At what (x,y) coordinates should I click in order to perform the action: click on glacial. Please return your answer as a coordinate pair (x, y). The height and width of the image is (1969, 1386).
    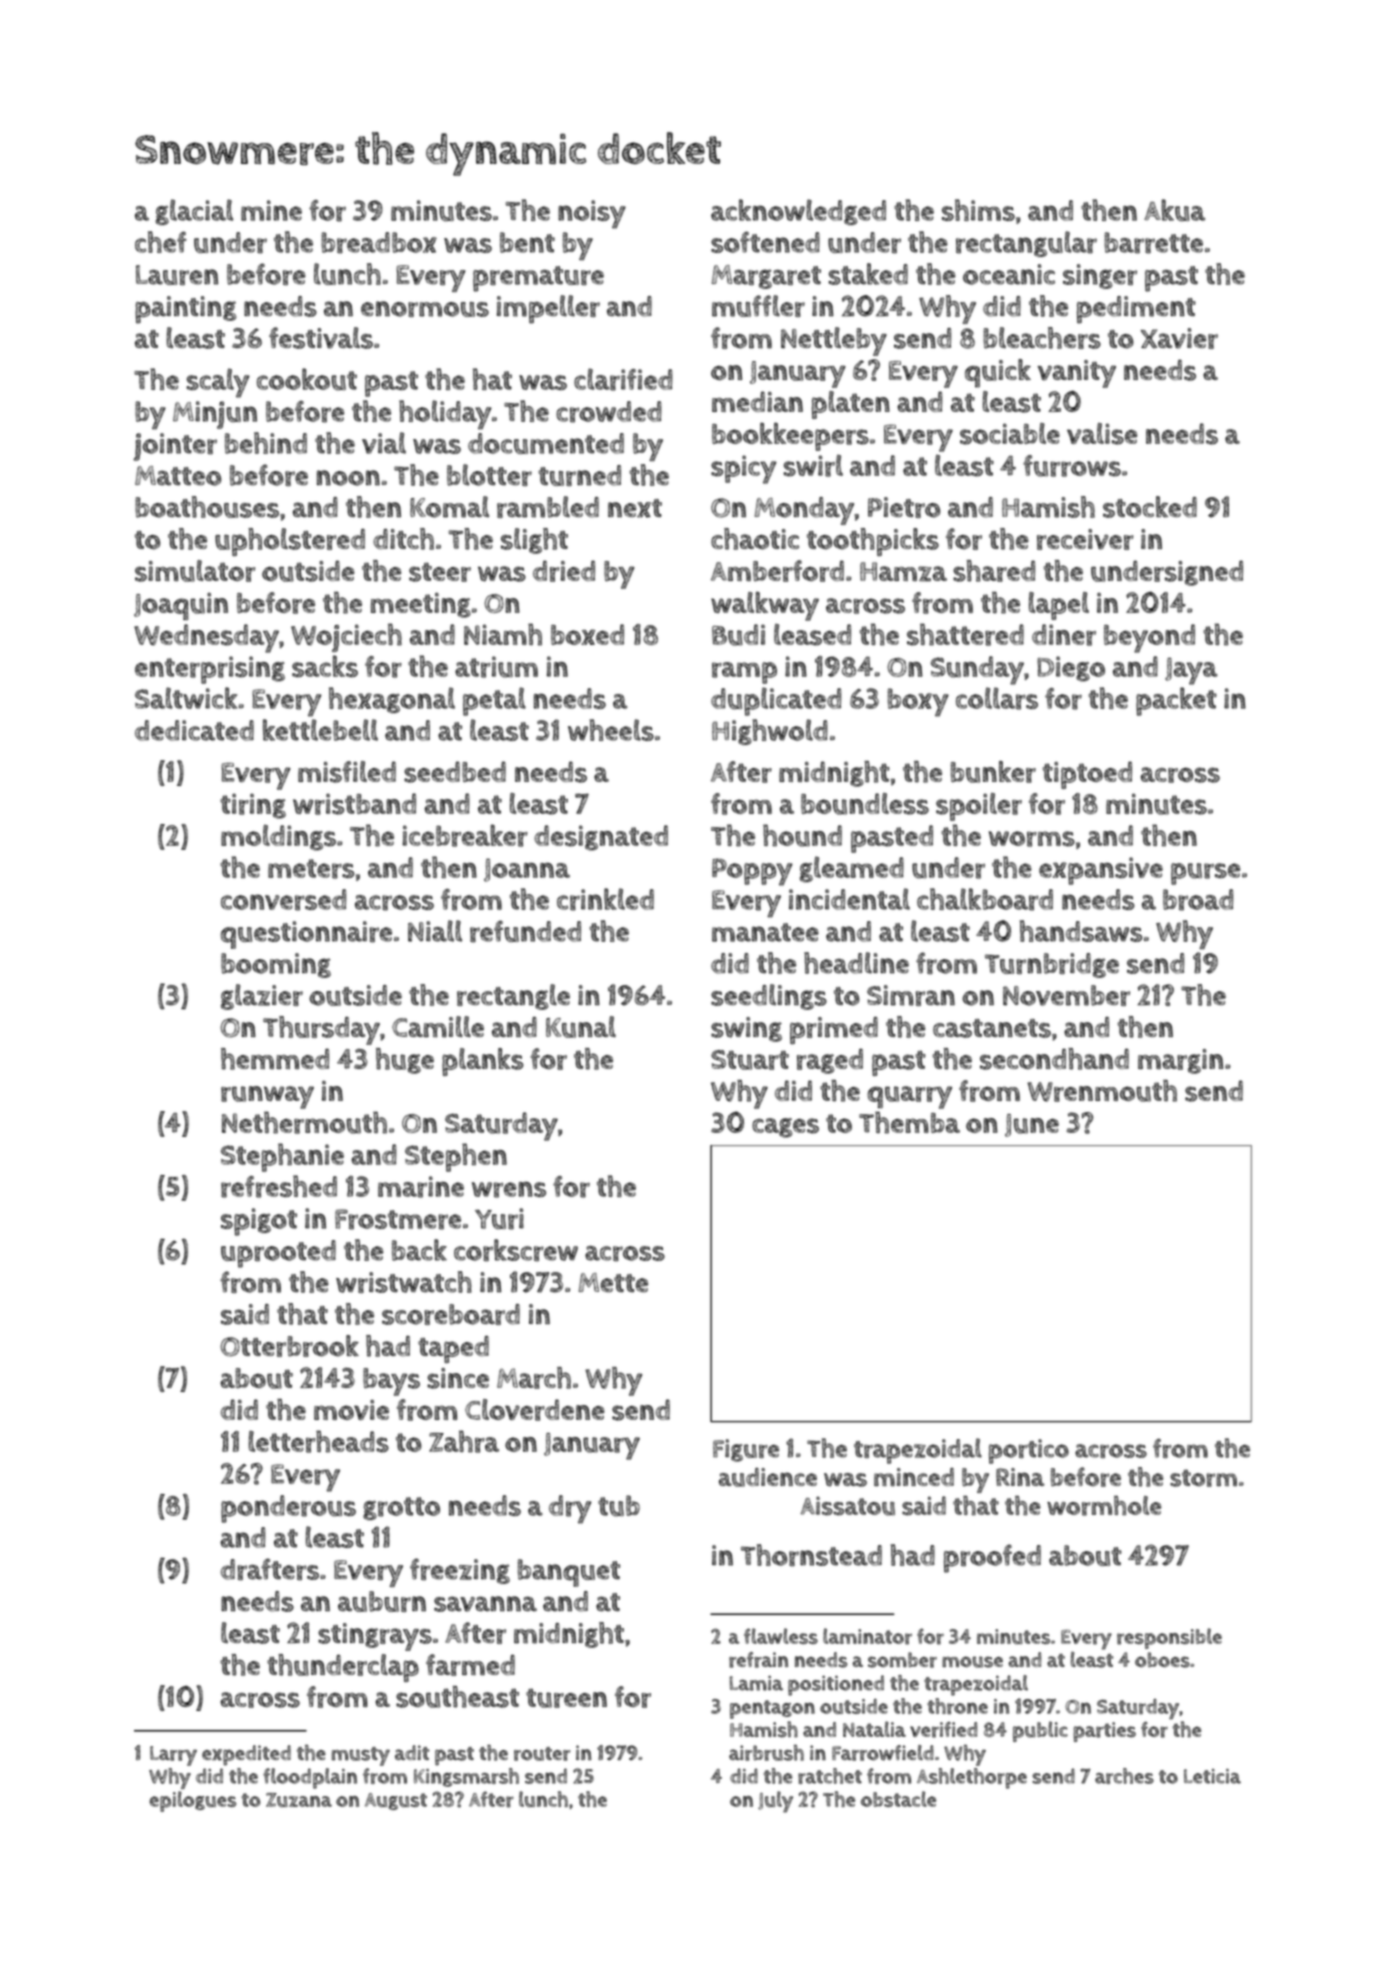
    Looking at the image, I should click on (194, 212).
